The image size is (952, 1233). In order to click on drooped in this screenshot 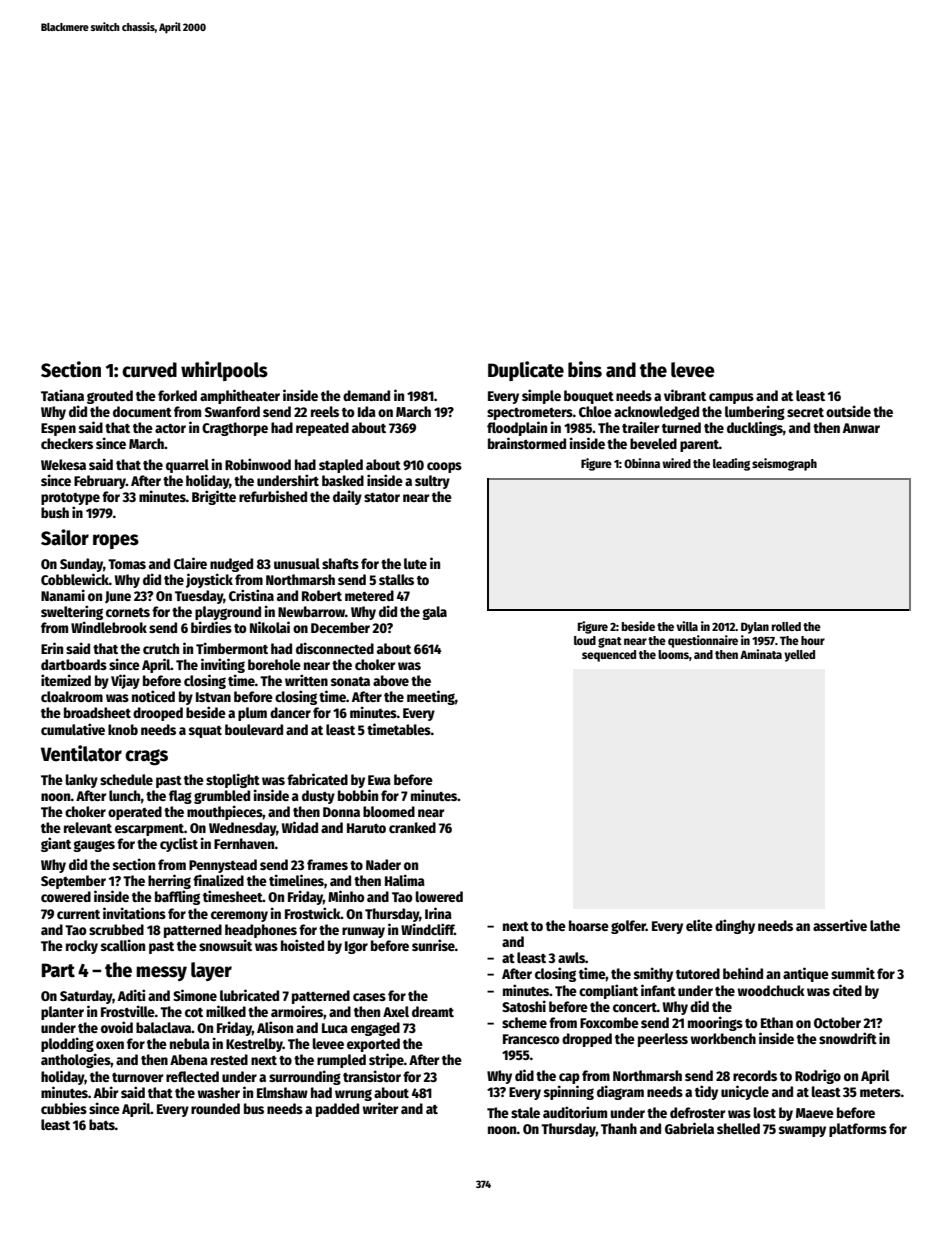, I will do `click(158, 714)`.
